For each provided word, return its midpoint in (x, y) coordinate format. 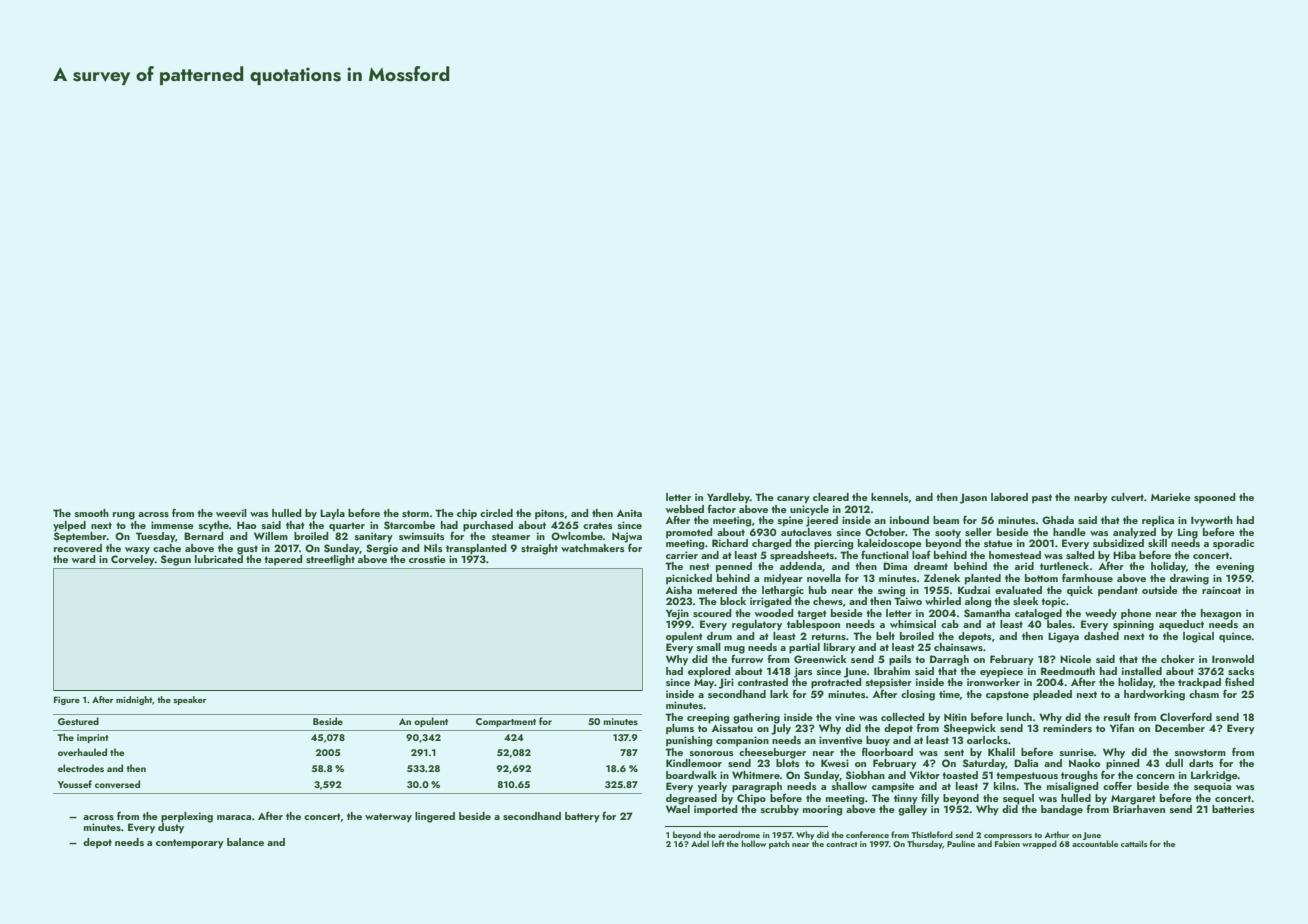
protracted (836, 683)
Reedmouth (1068, 671)
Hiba (1124, 555)
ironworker (993, 681)
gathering (756, 718)
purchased (488, 526)
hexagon (1221, 614)
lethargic (783, 591)
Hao (246, 525)
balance (245, 842)
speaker (189, 700)
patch (779, 844)
